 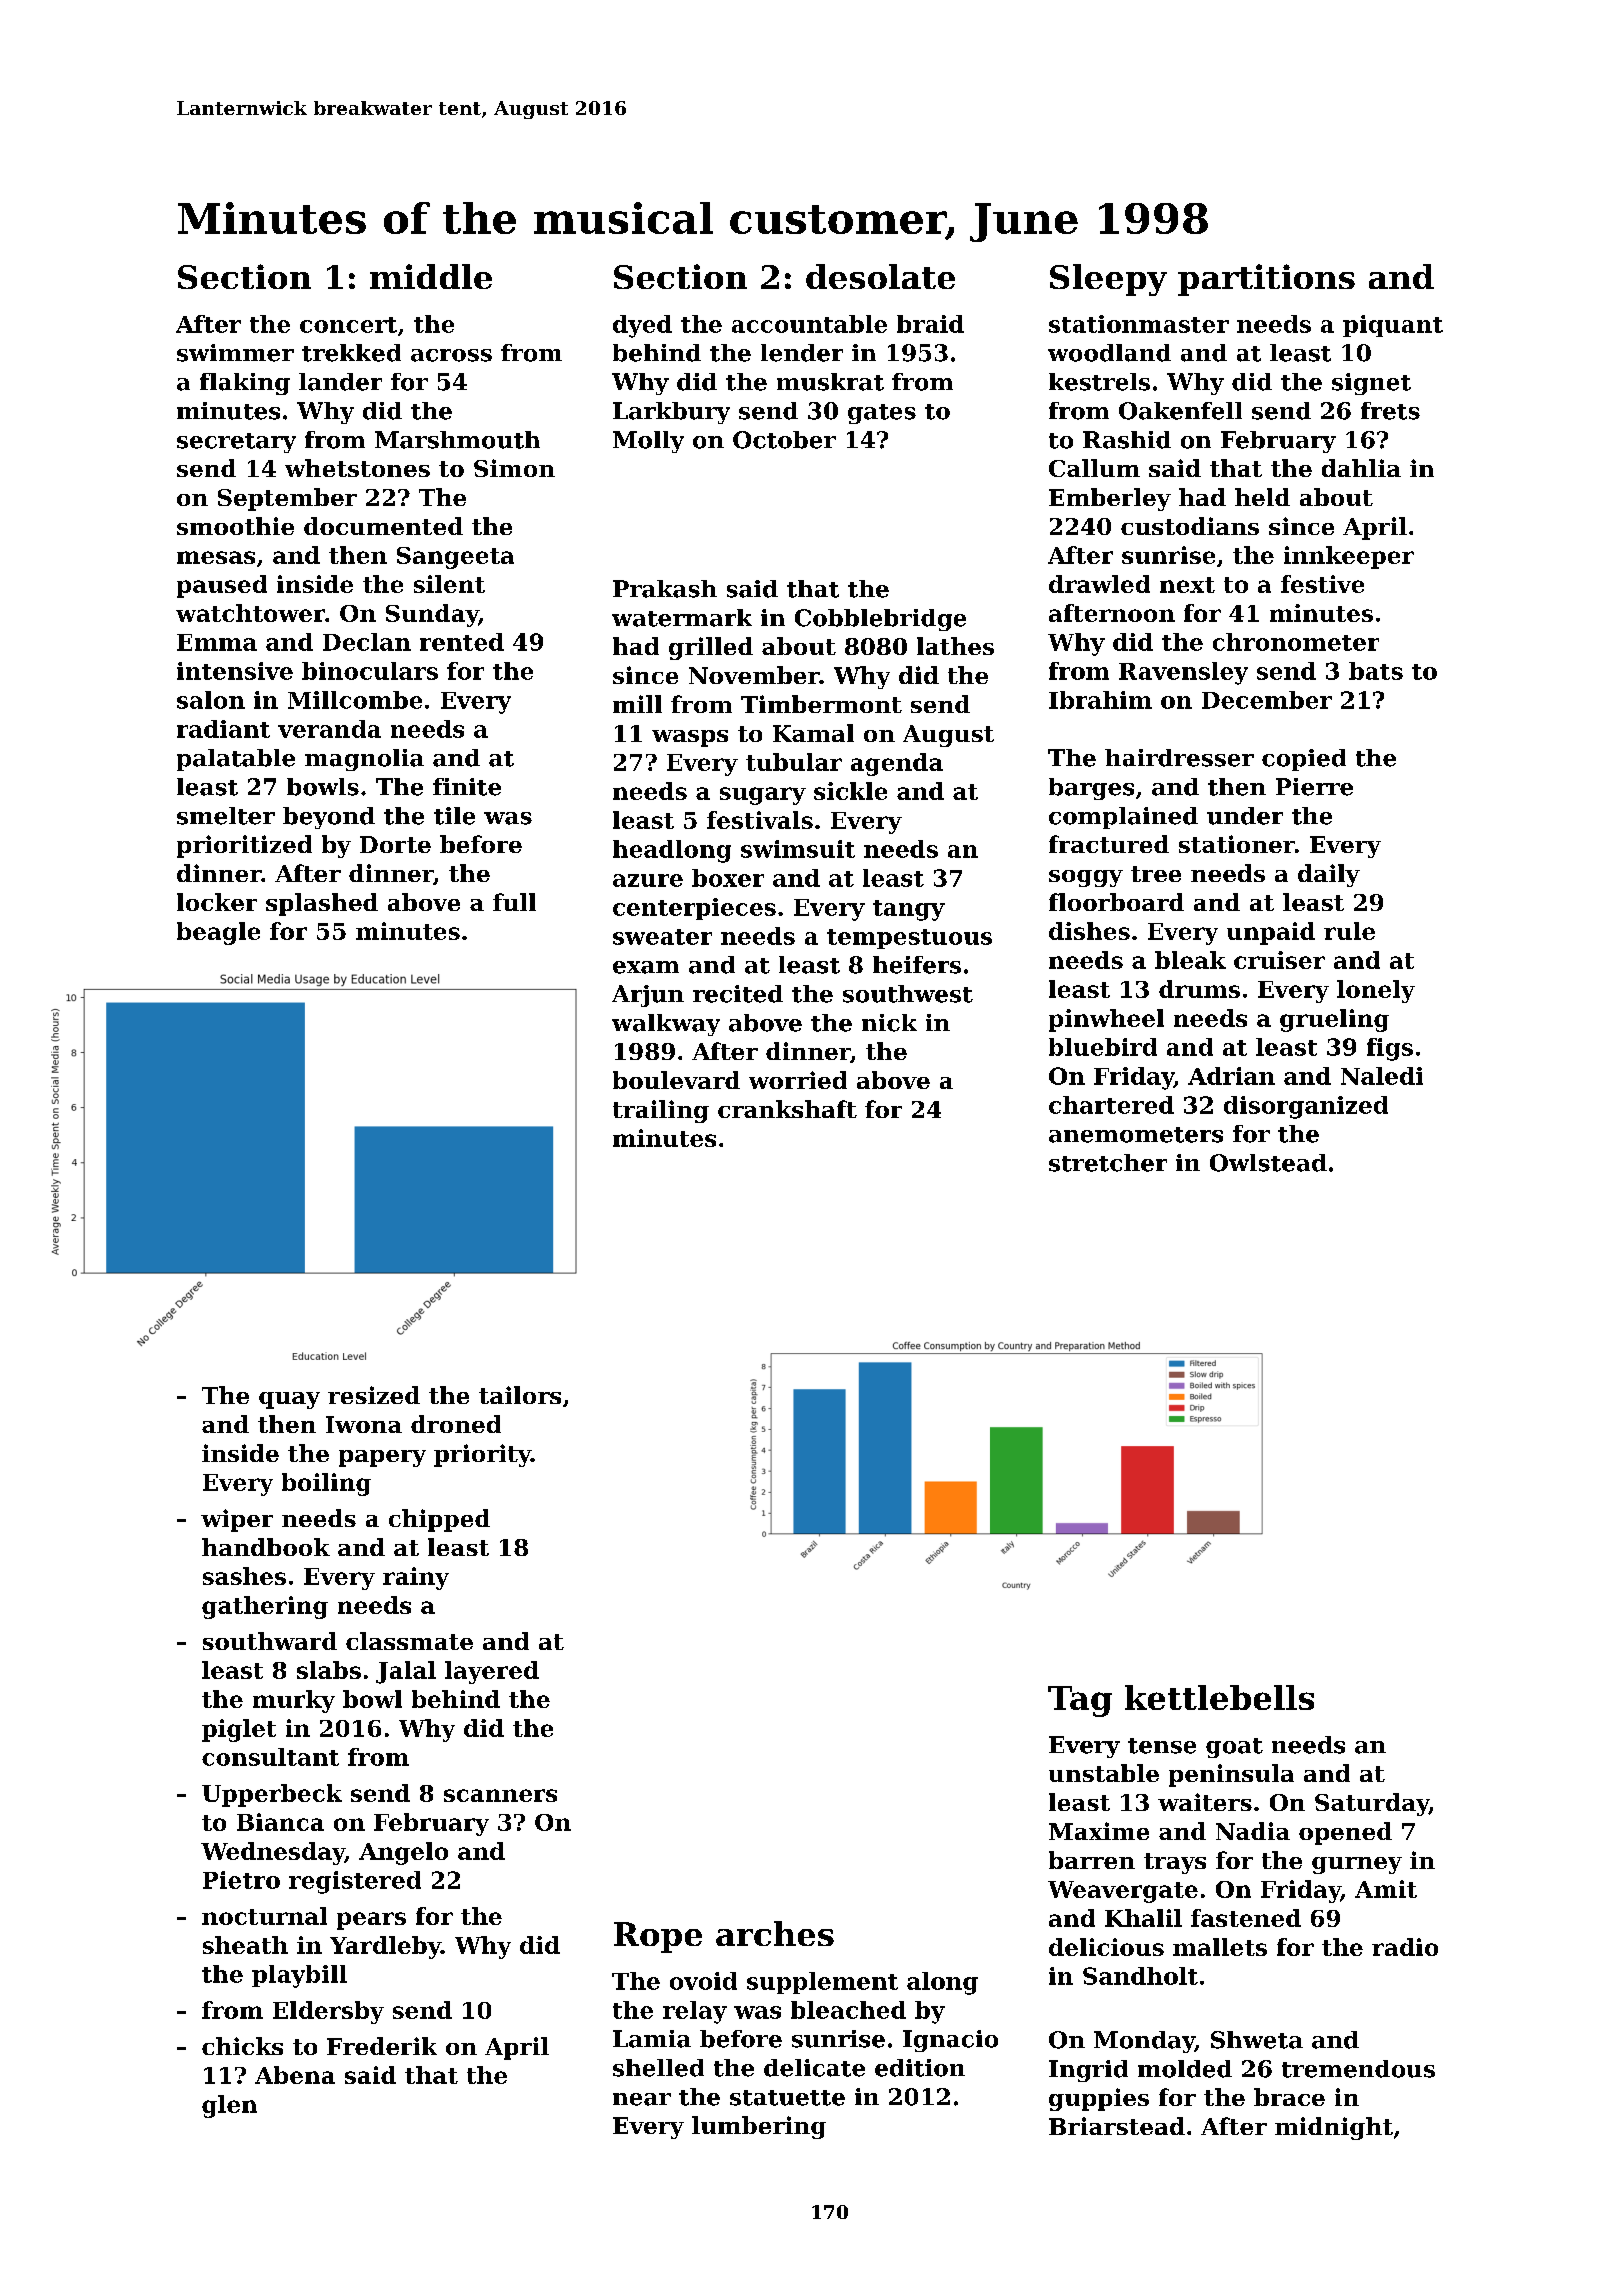 What do you see at coordinates (229, 2106) in the image?
I see `glen` at bounding box center [229, 2106].
